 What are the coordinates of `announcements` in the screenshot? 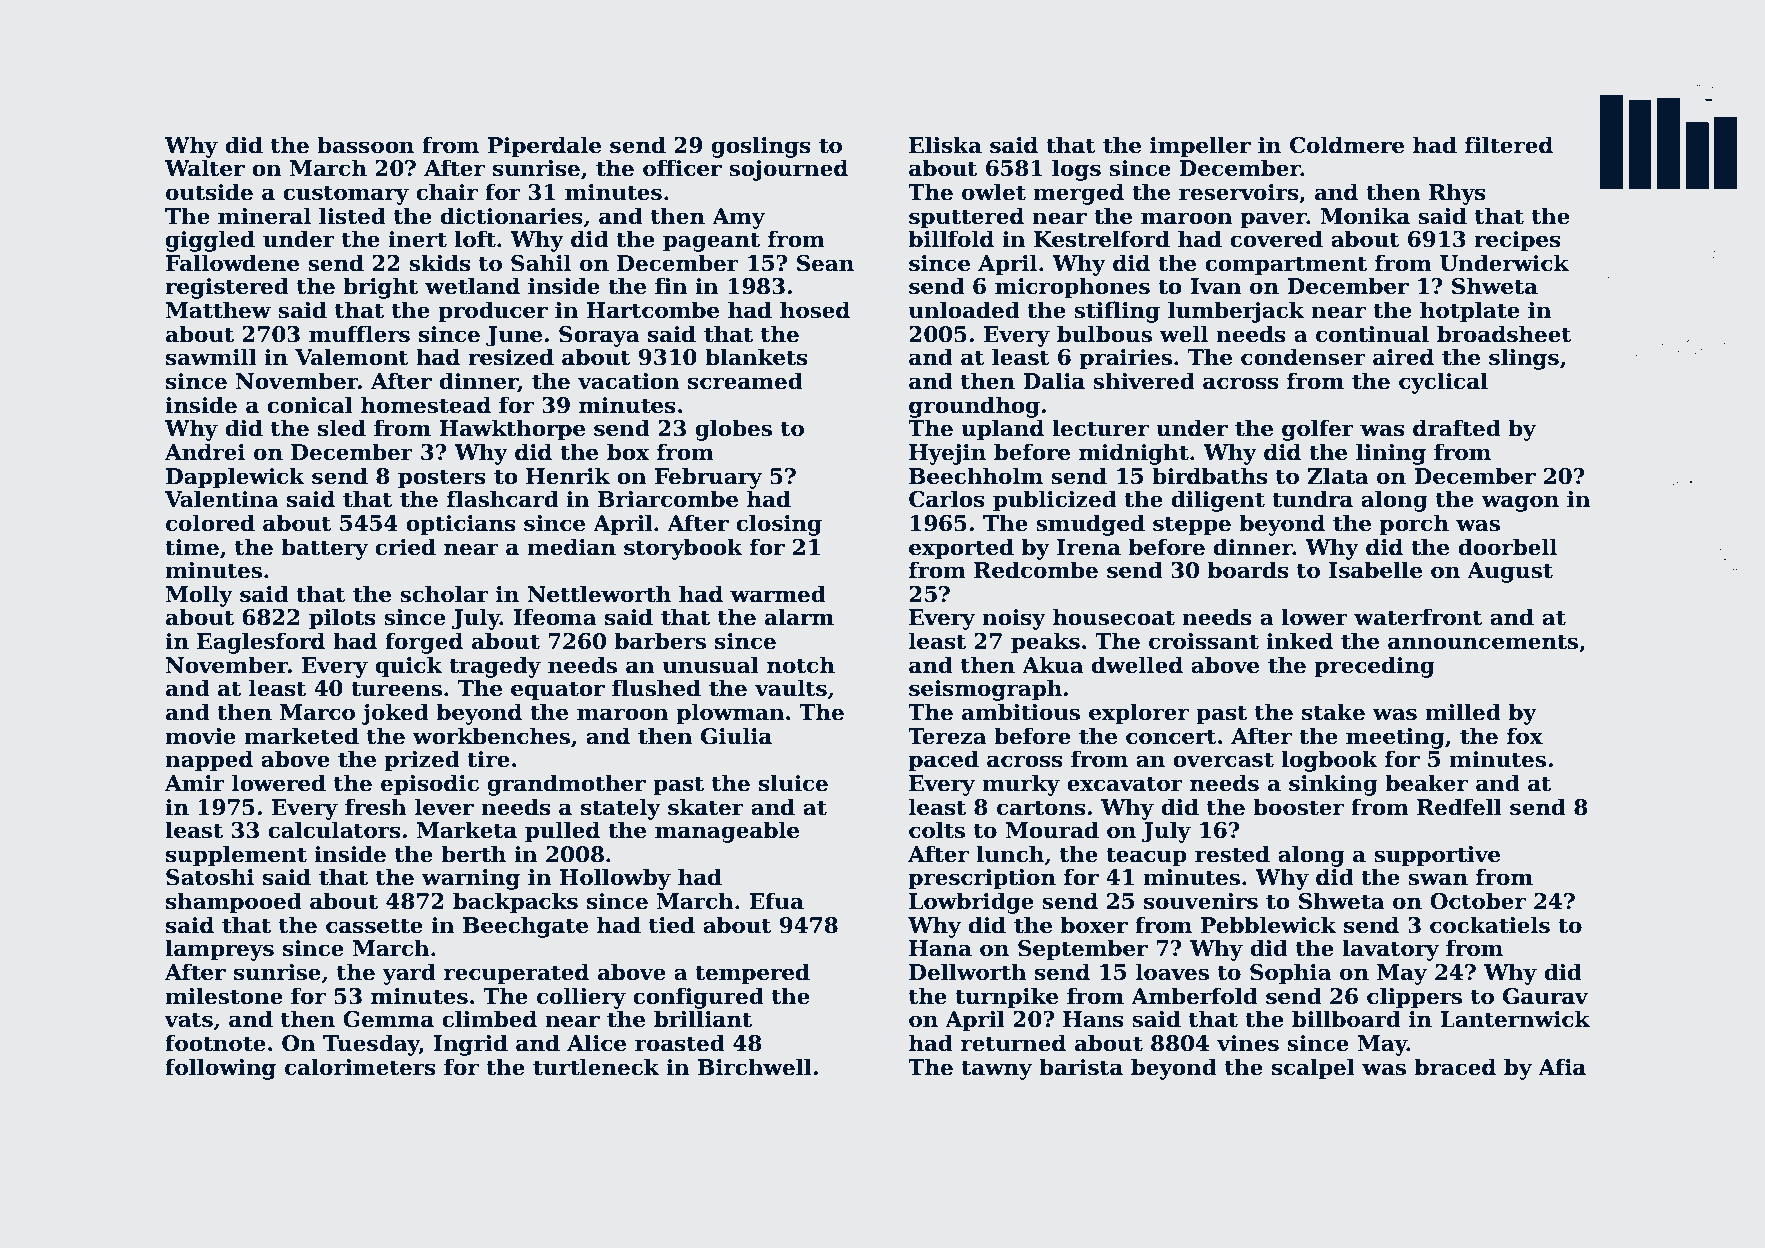 It's located at (1483, 642).
